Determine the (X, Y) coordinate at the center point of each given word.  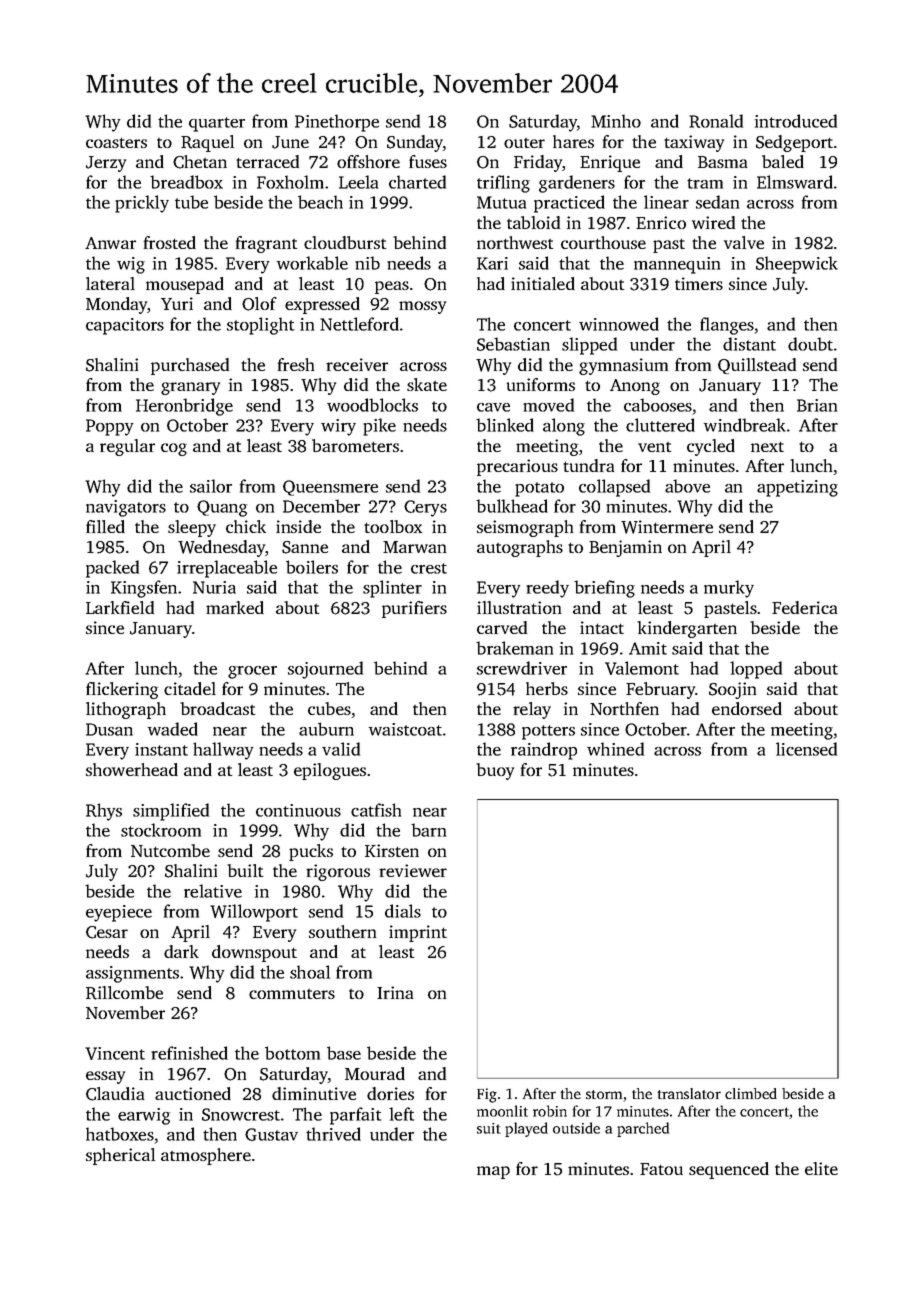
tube (191, 202)
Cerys (425, 508)
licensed (806, 749)
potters (548, 732)
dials (403, 911)
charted (417, 182)
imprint (418, 933)
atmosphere (206, 1156)
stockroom (161, 830)
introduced (796, 121)
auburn (326, 729)
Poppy (109, 427)
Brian (817, 405)
